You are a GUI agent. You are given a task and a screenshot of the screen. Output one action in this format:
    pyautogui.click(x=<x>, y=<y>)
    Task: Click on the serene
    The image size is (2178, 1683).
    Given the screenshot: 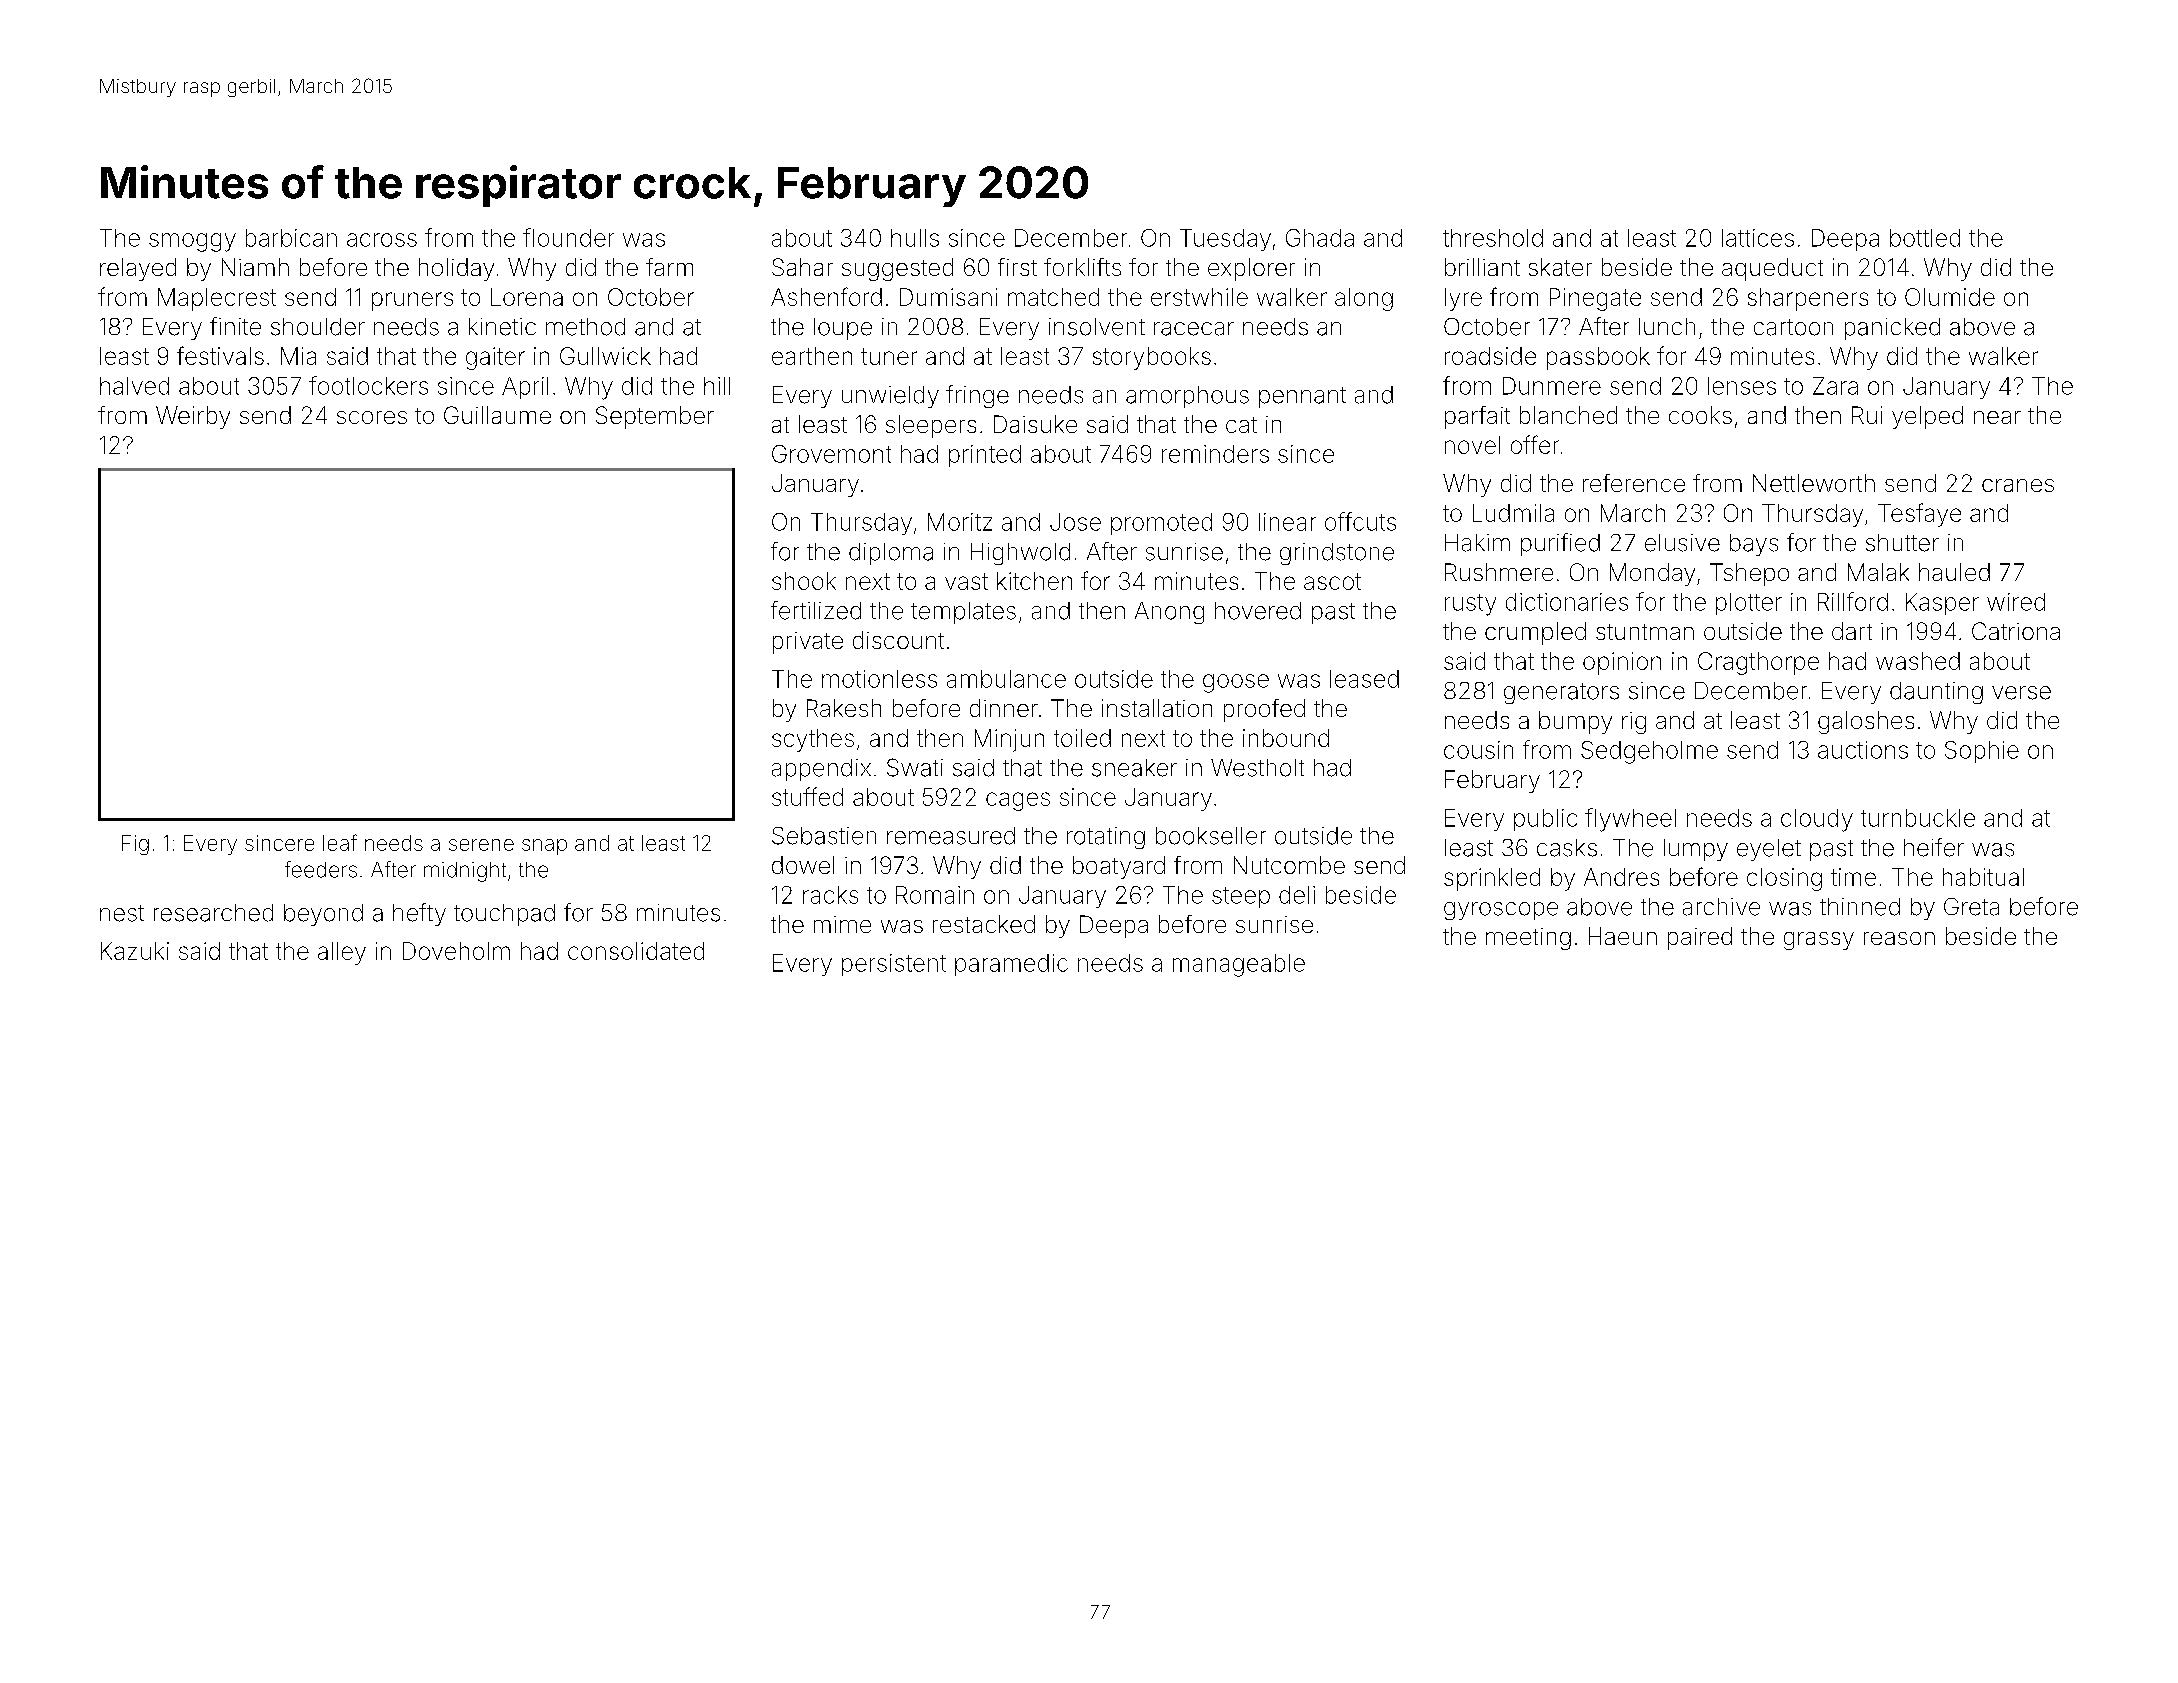 What is the action you would take?
    pyautogui.click(x=481, y=845)
